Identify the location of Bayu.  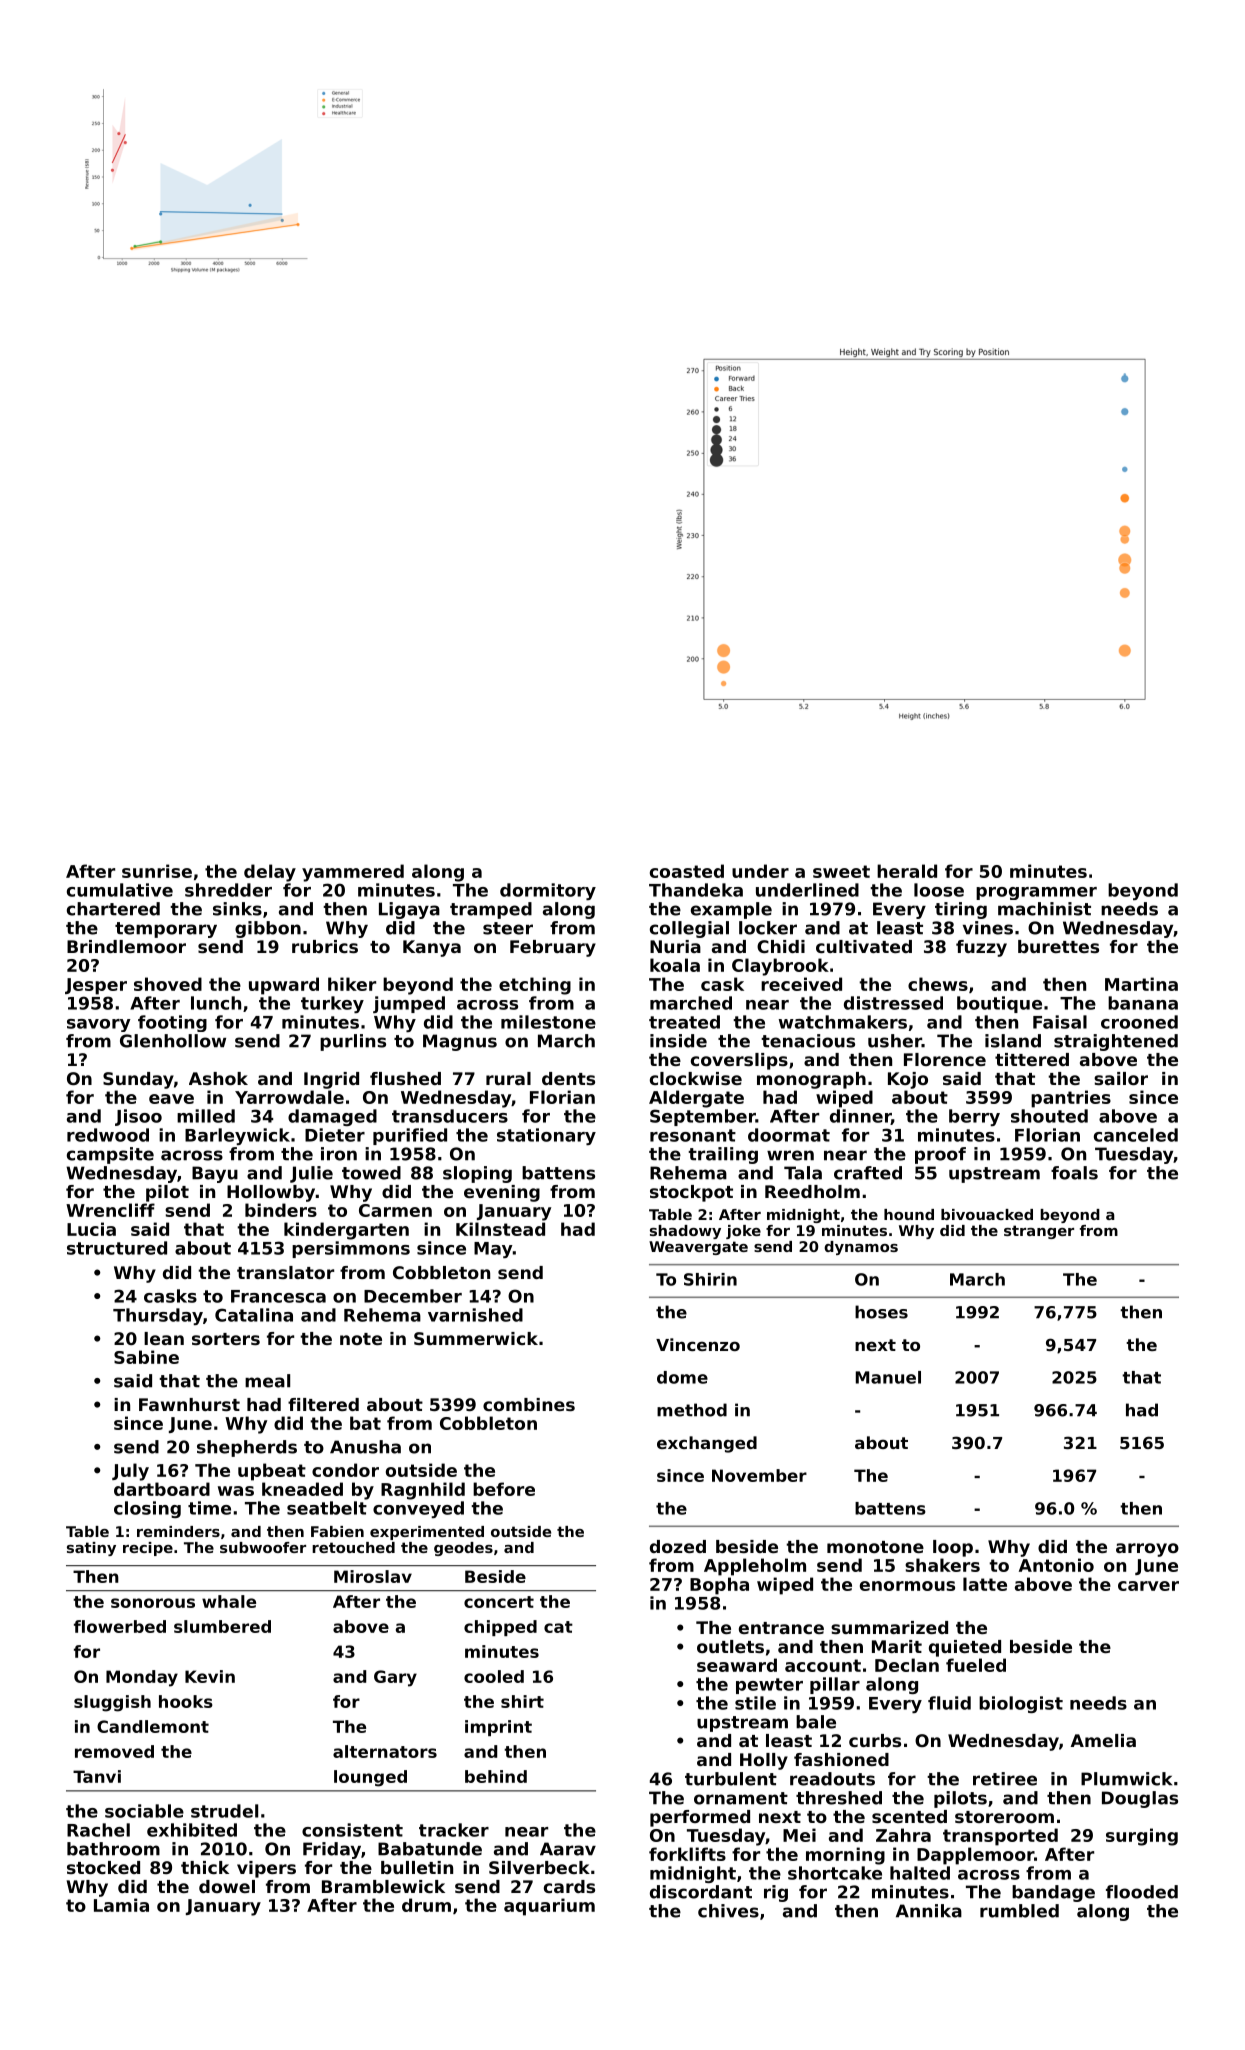
(215, 1174).
